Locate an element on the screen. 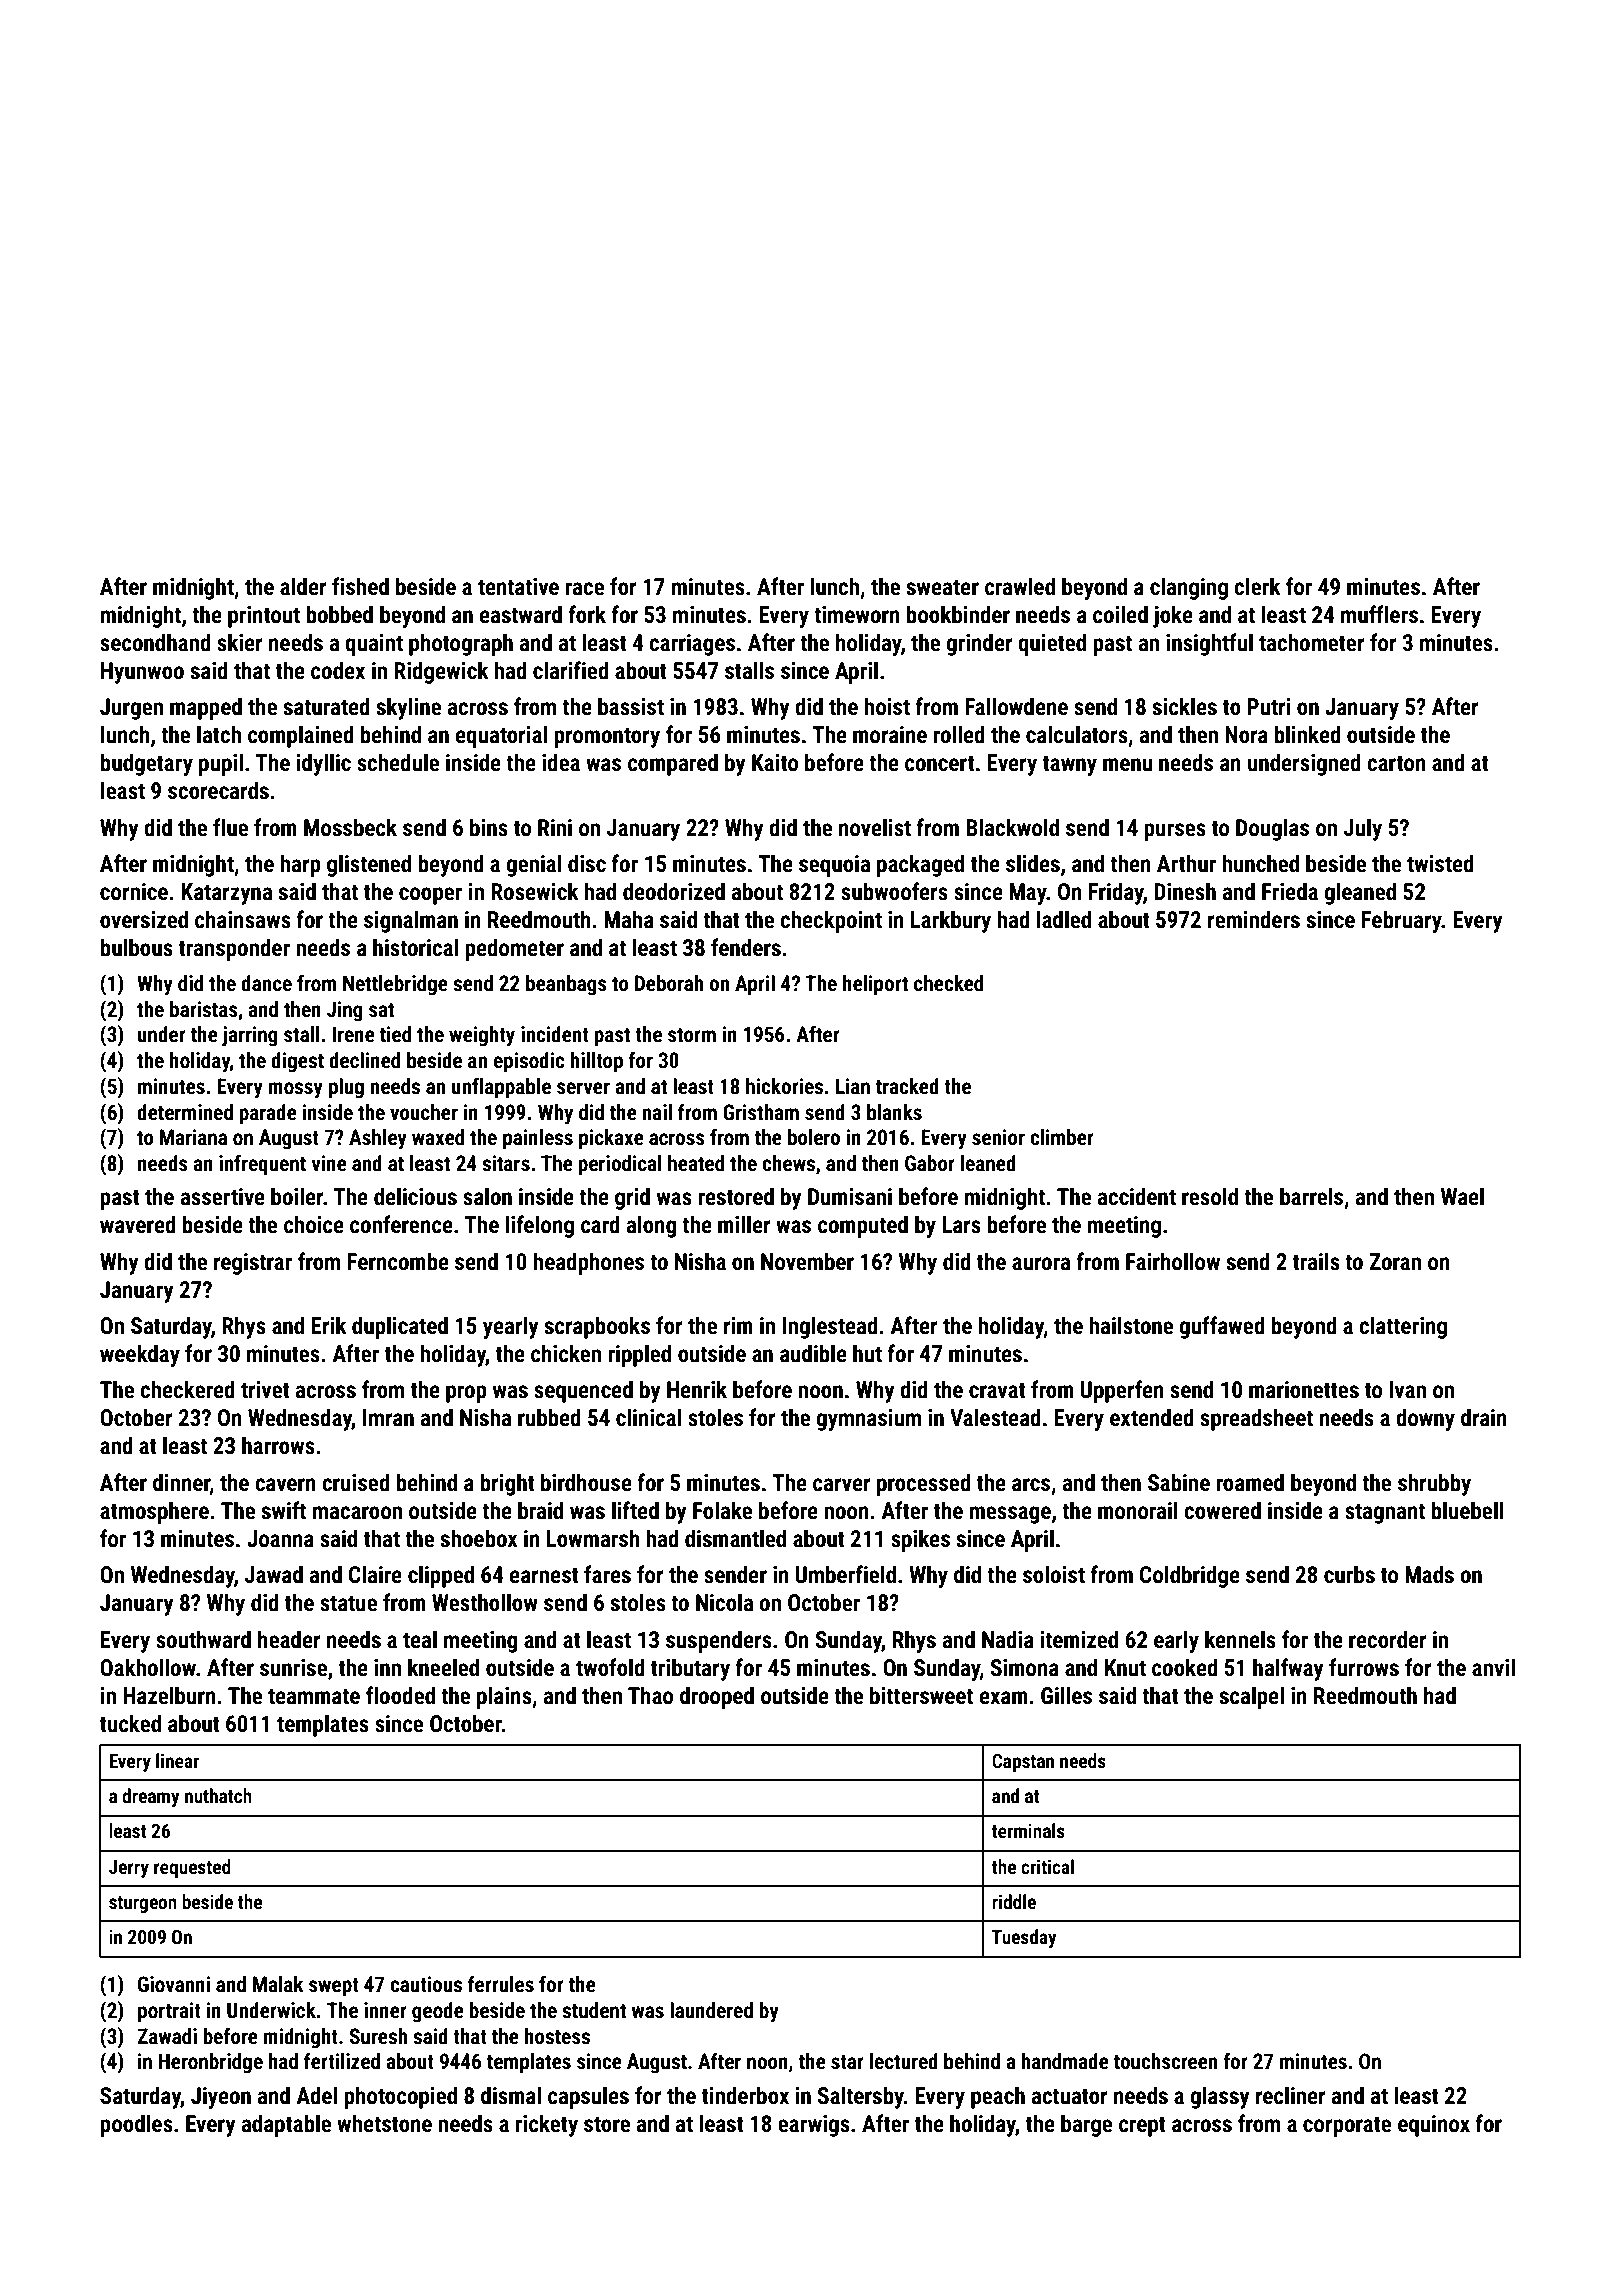 The height and width of the screenshot is (2292, 1620). clanging is located at coordinates (1189, 588).
